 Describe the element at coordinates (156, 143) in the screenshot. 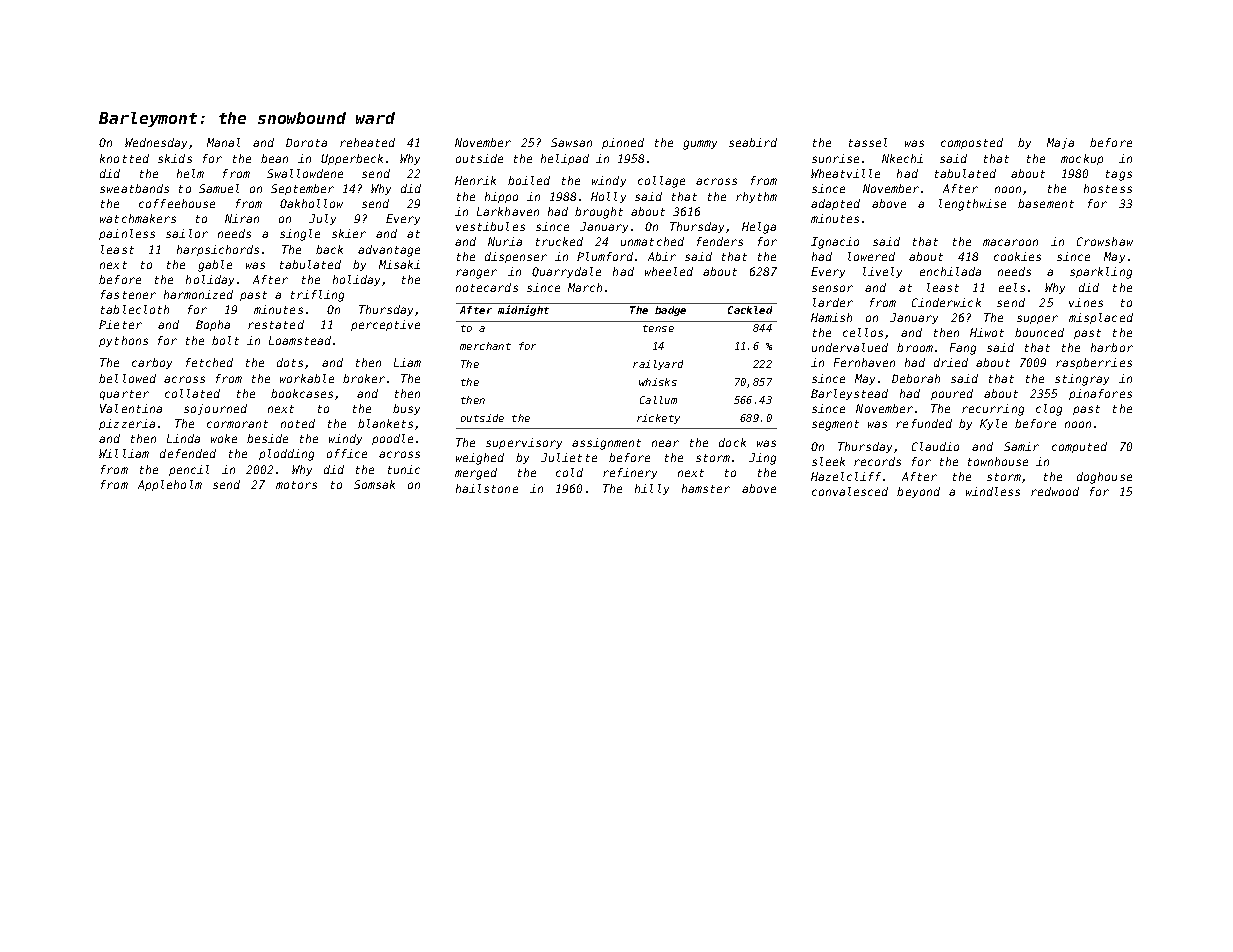

I see `Wednesday` at that location.
